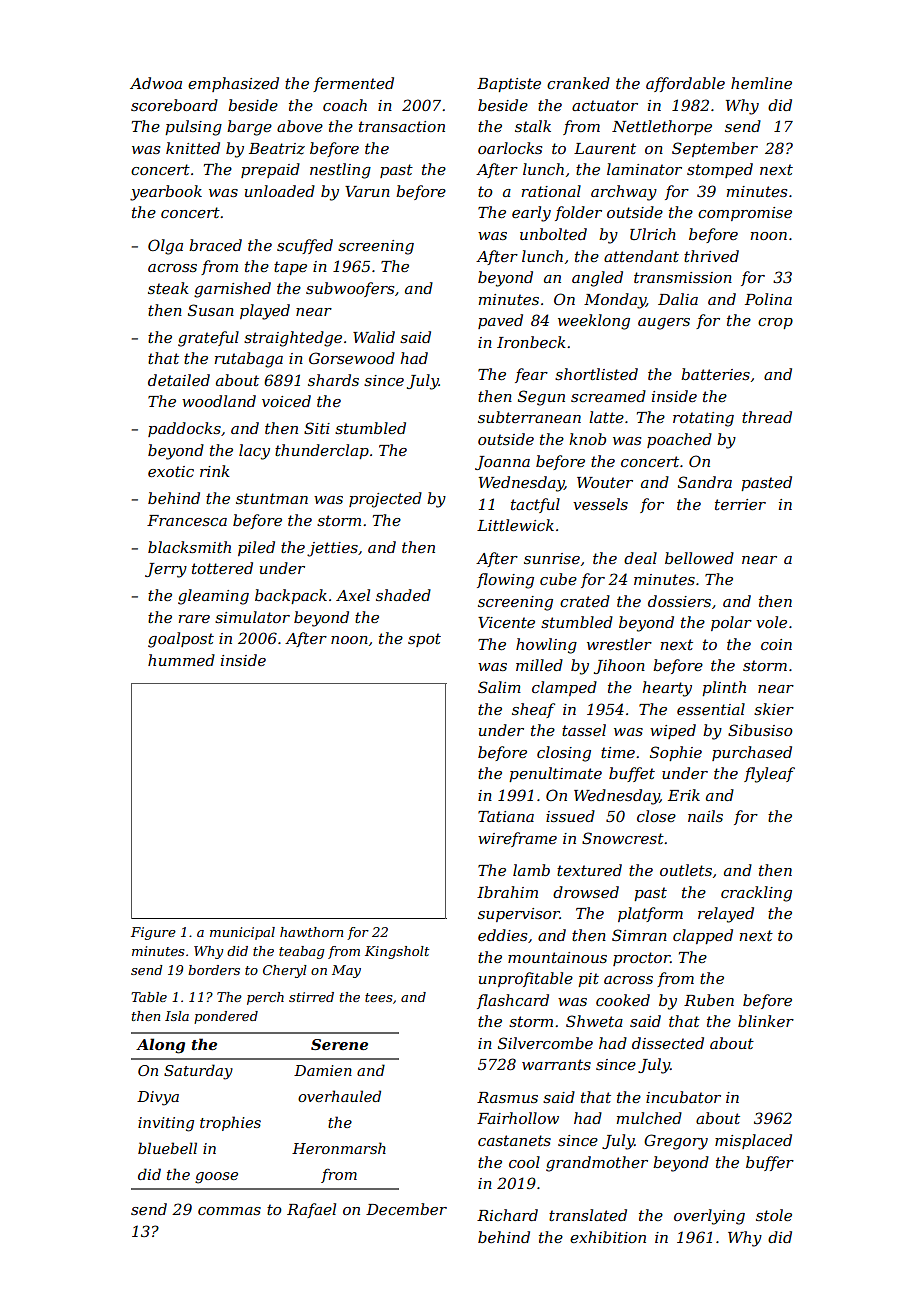  Describe the element at coordinates (160, 1046) in the image. I see `Along` at that location.
